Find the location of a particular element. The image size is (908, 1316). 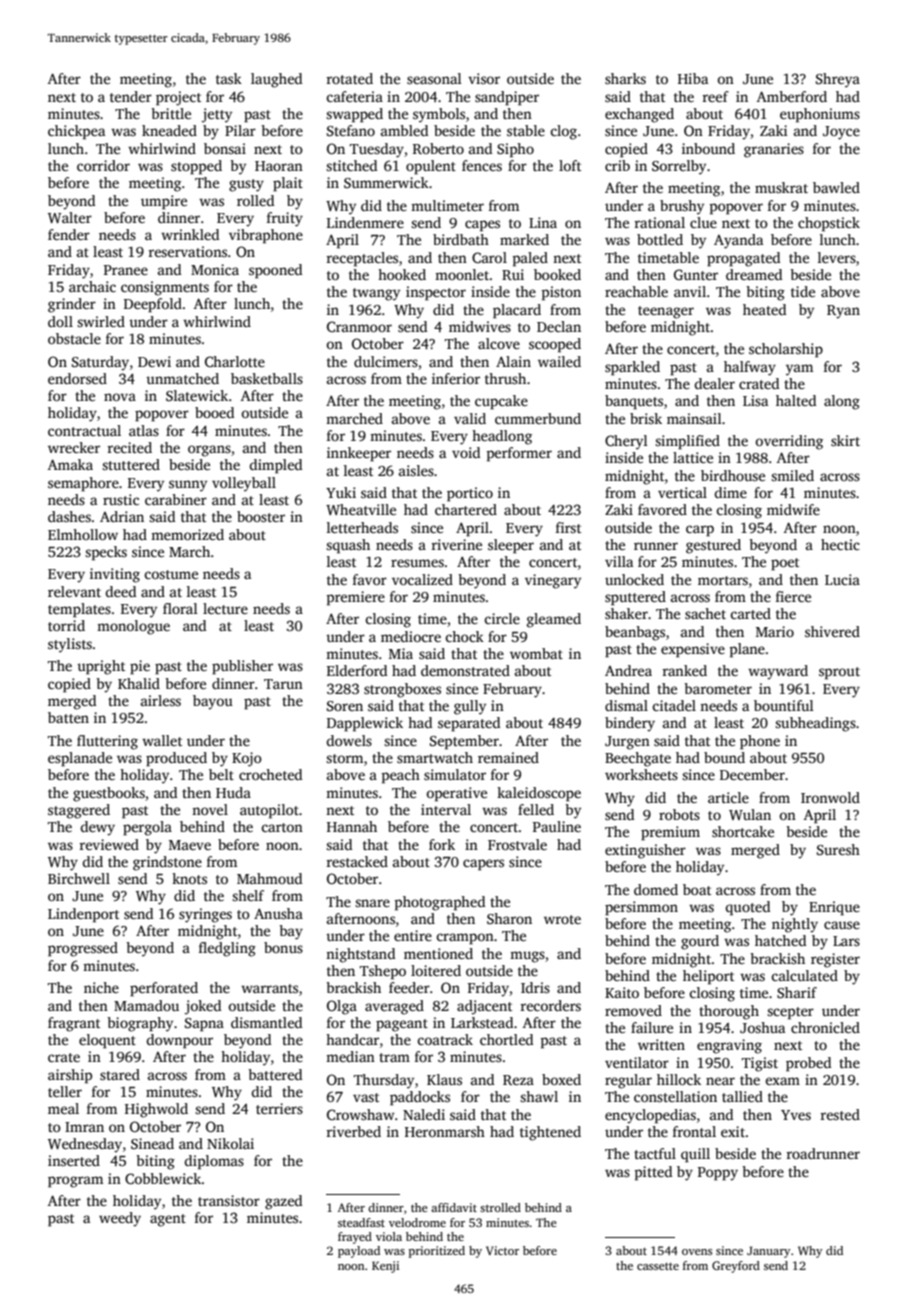

seasonal is located at coordinates (434, 78).
